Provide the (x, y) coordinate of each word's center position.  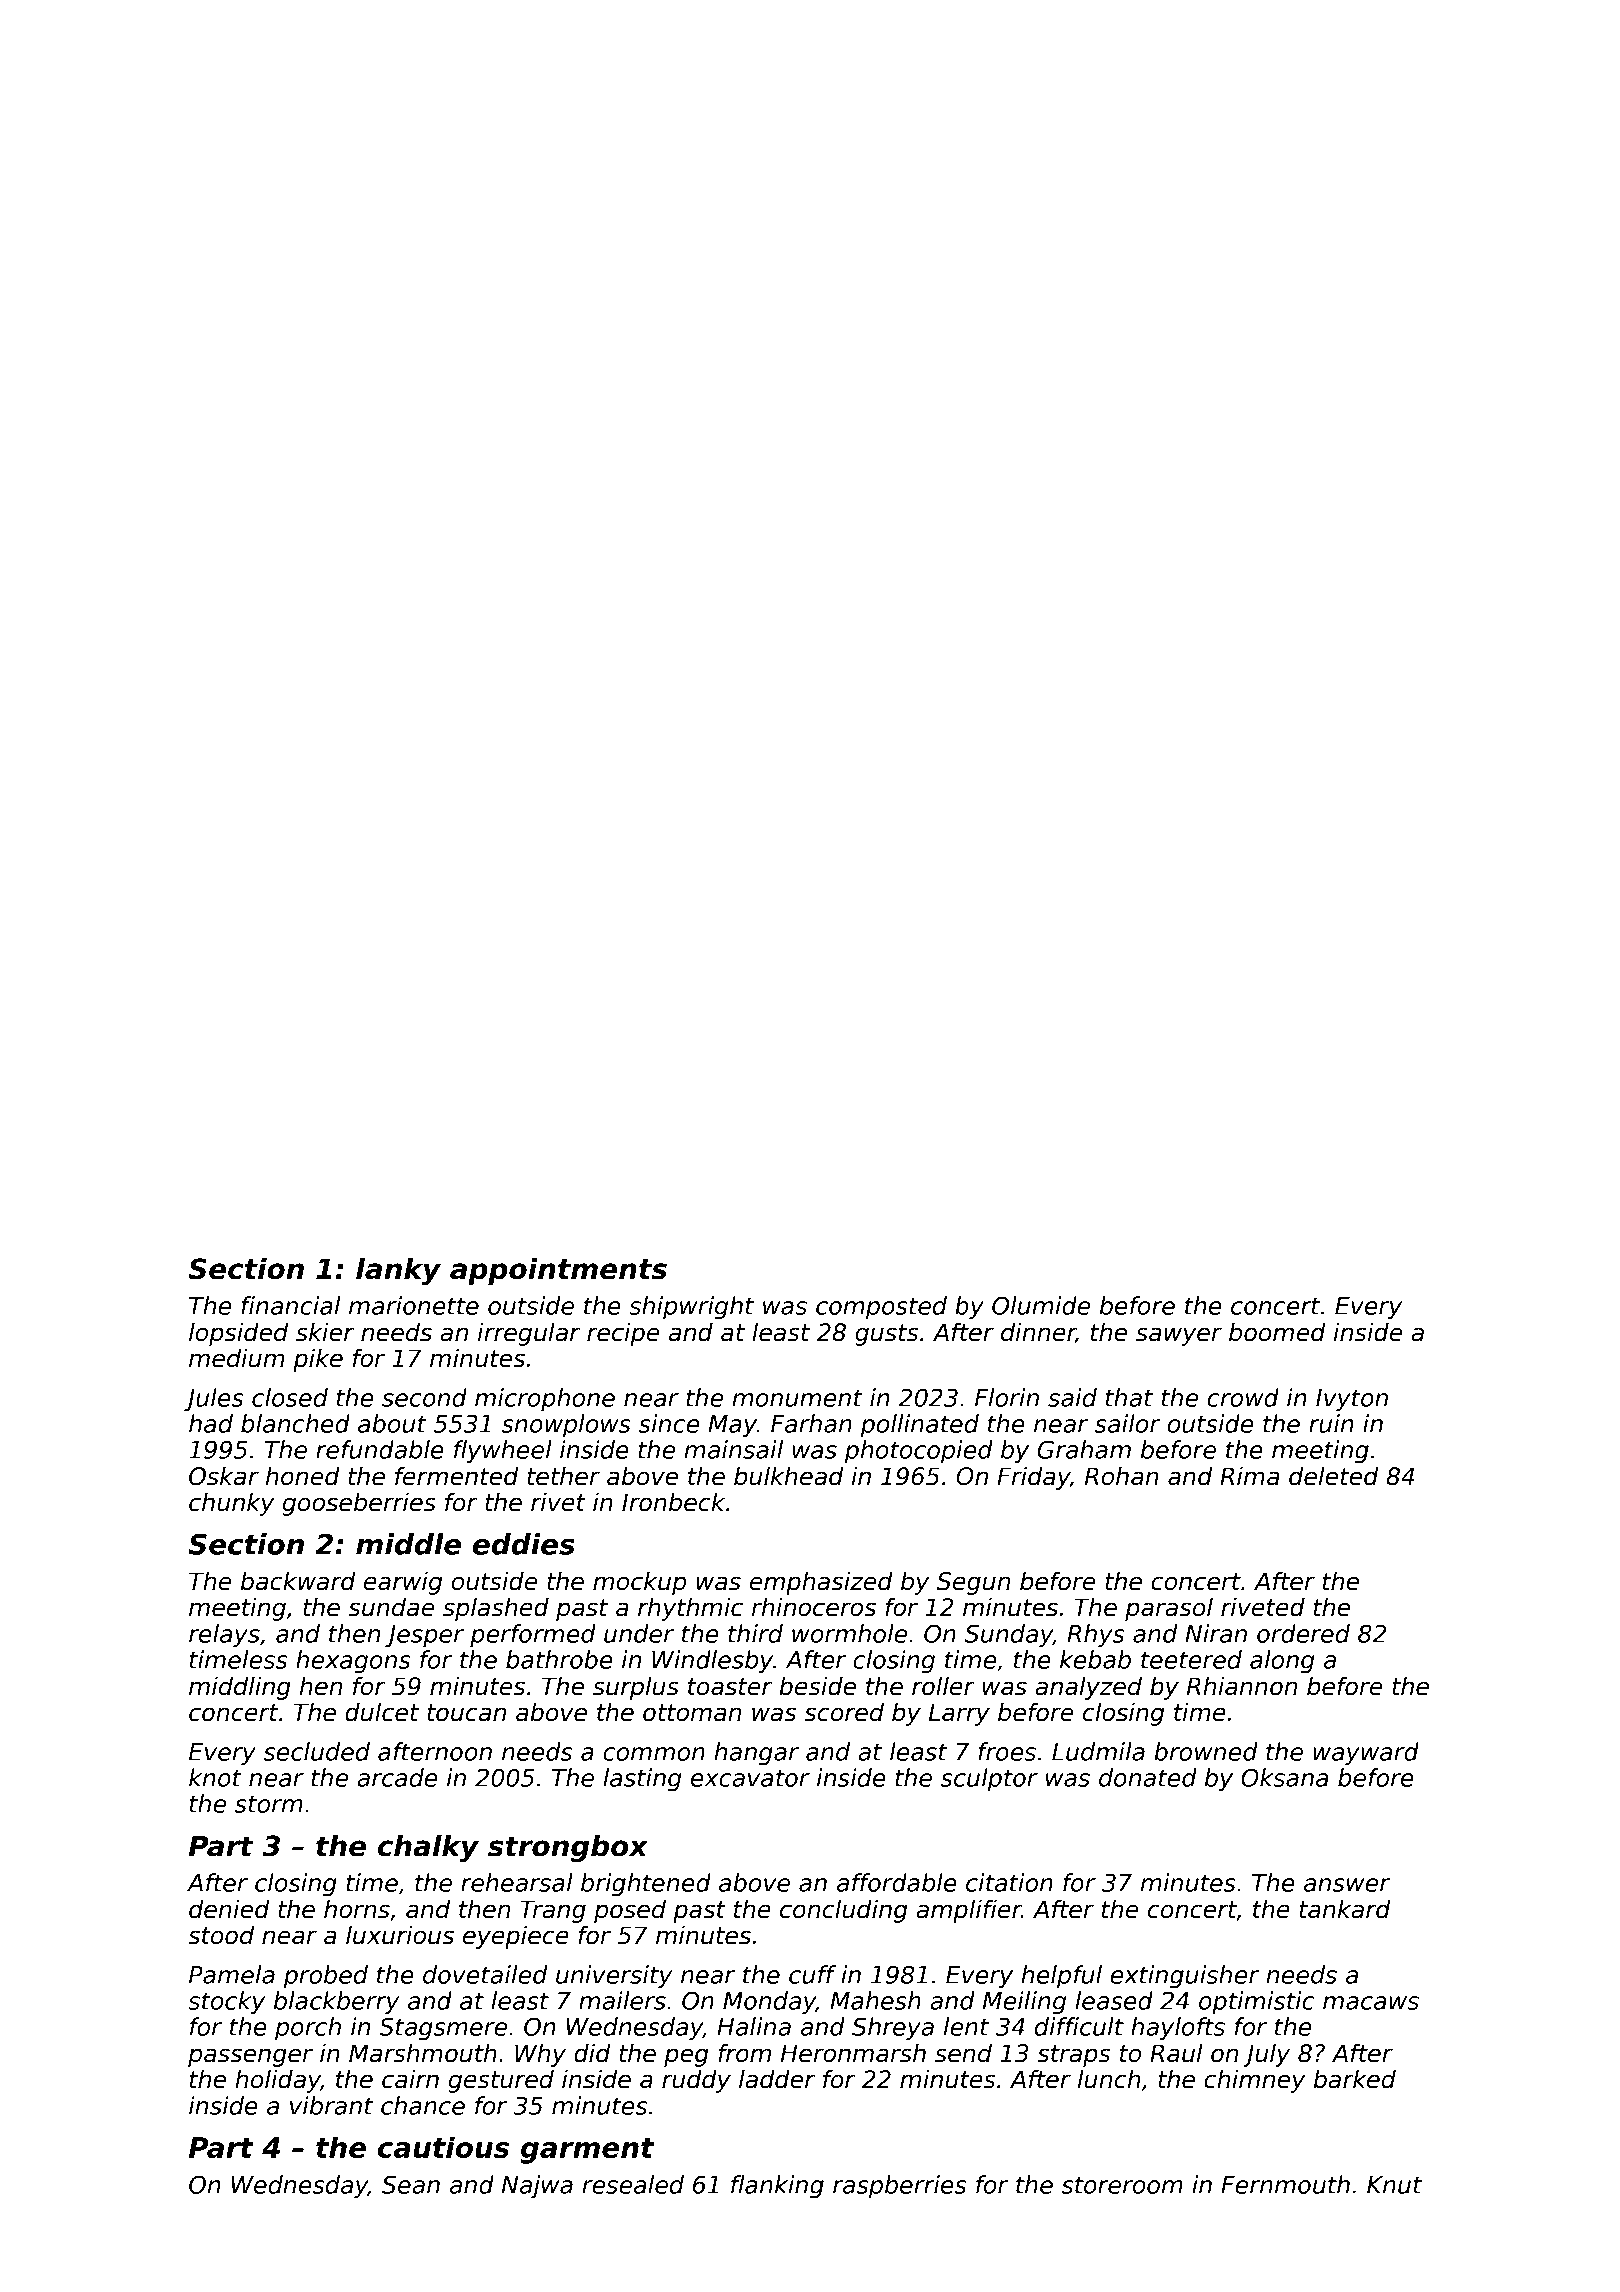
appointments (558, 1271)
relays (224, 1636)
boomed (1277, 1332)
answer (1347, 1885)
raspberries (900, 2187)
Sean (411, 2184)
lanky (398, 1271)
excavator (750, 1778)
